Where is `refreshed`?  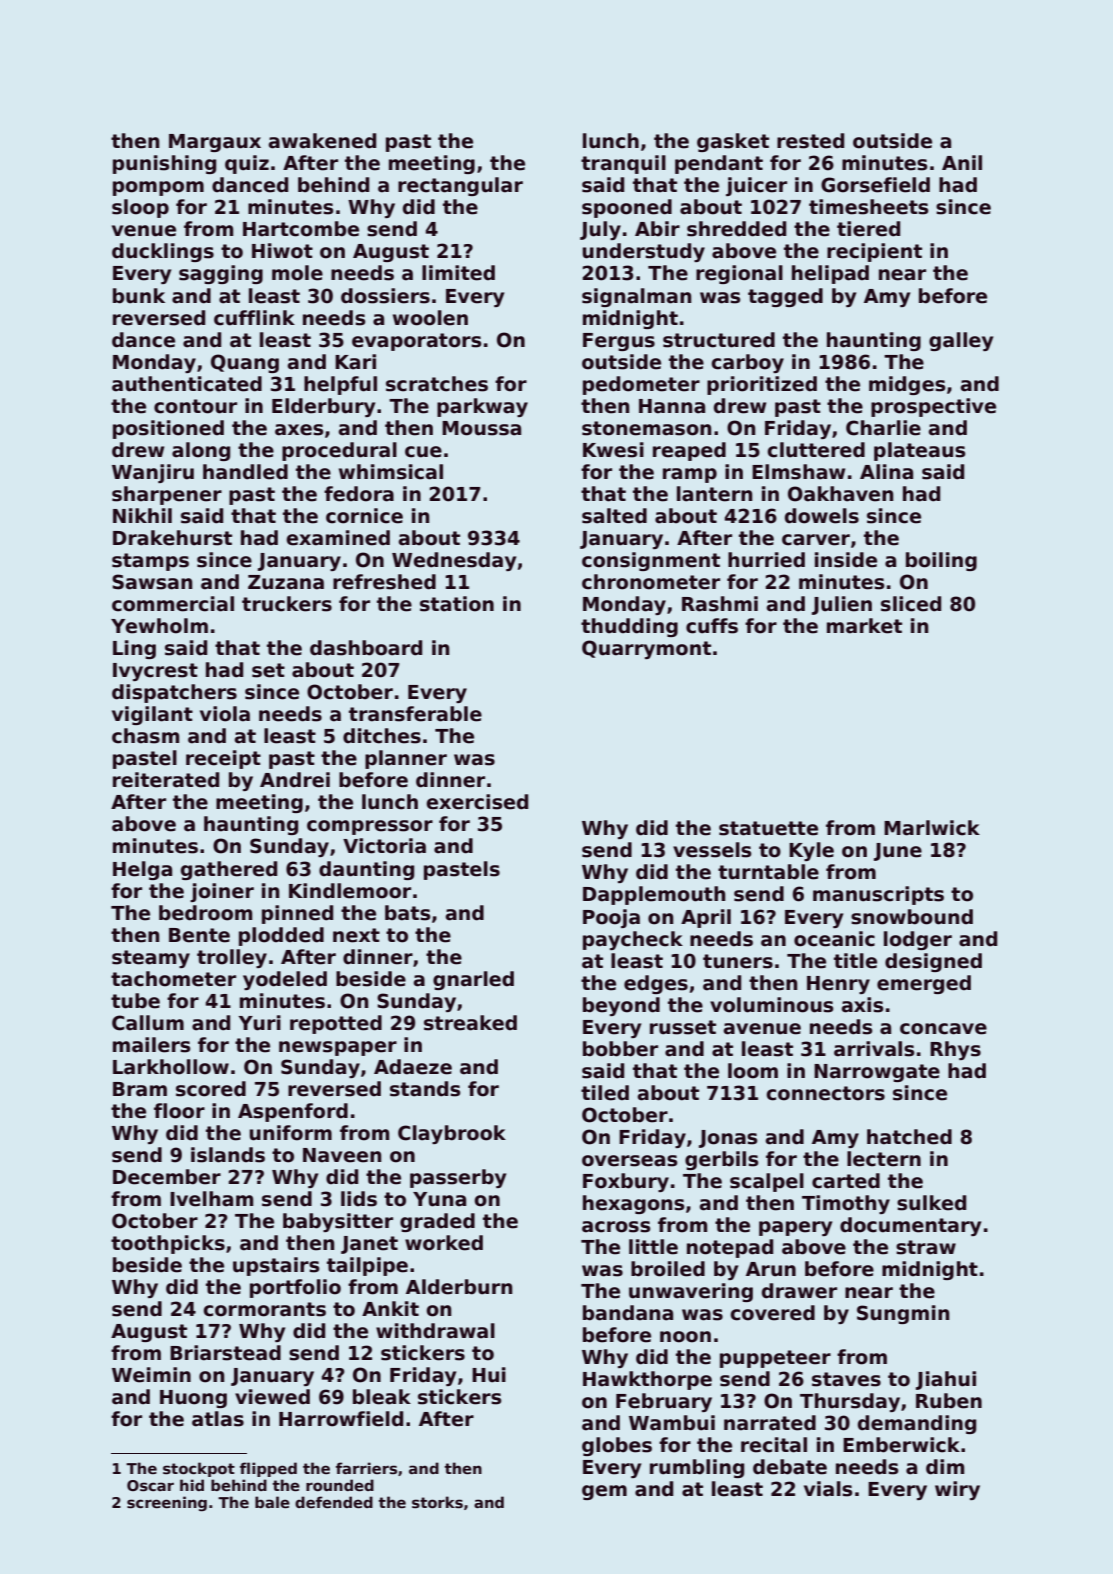
refreshed is located at coordinates (384, 582).
